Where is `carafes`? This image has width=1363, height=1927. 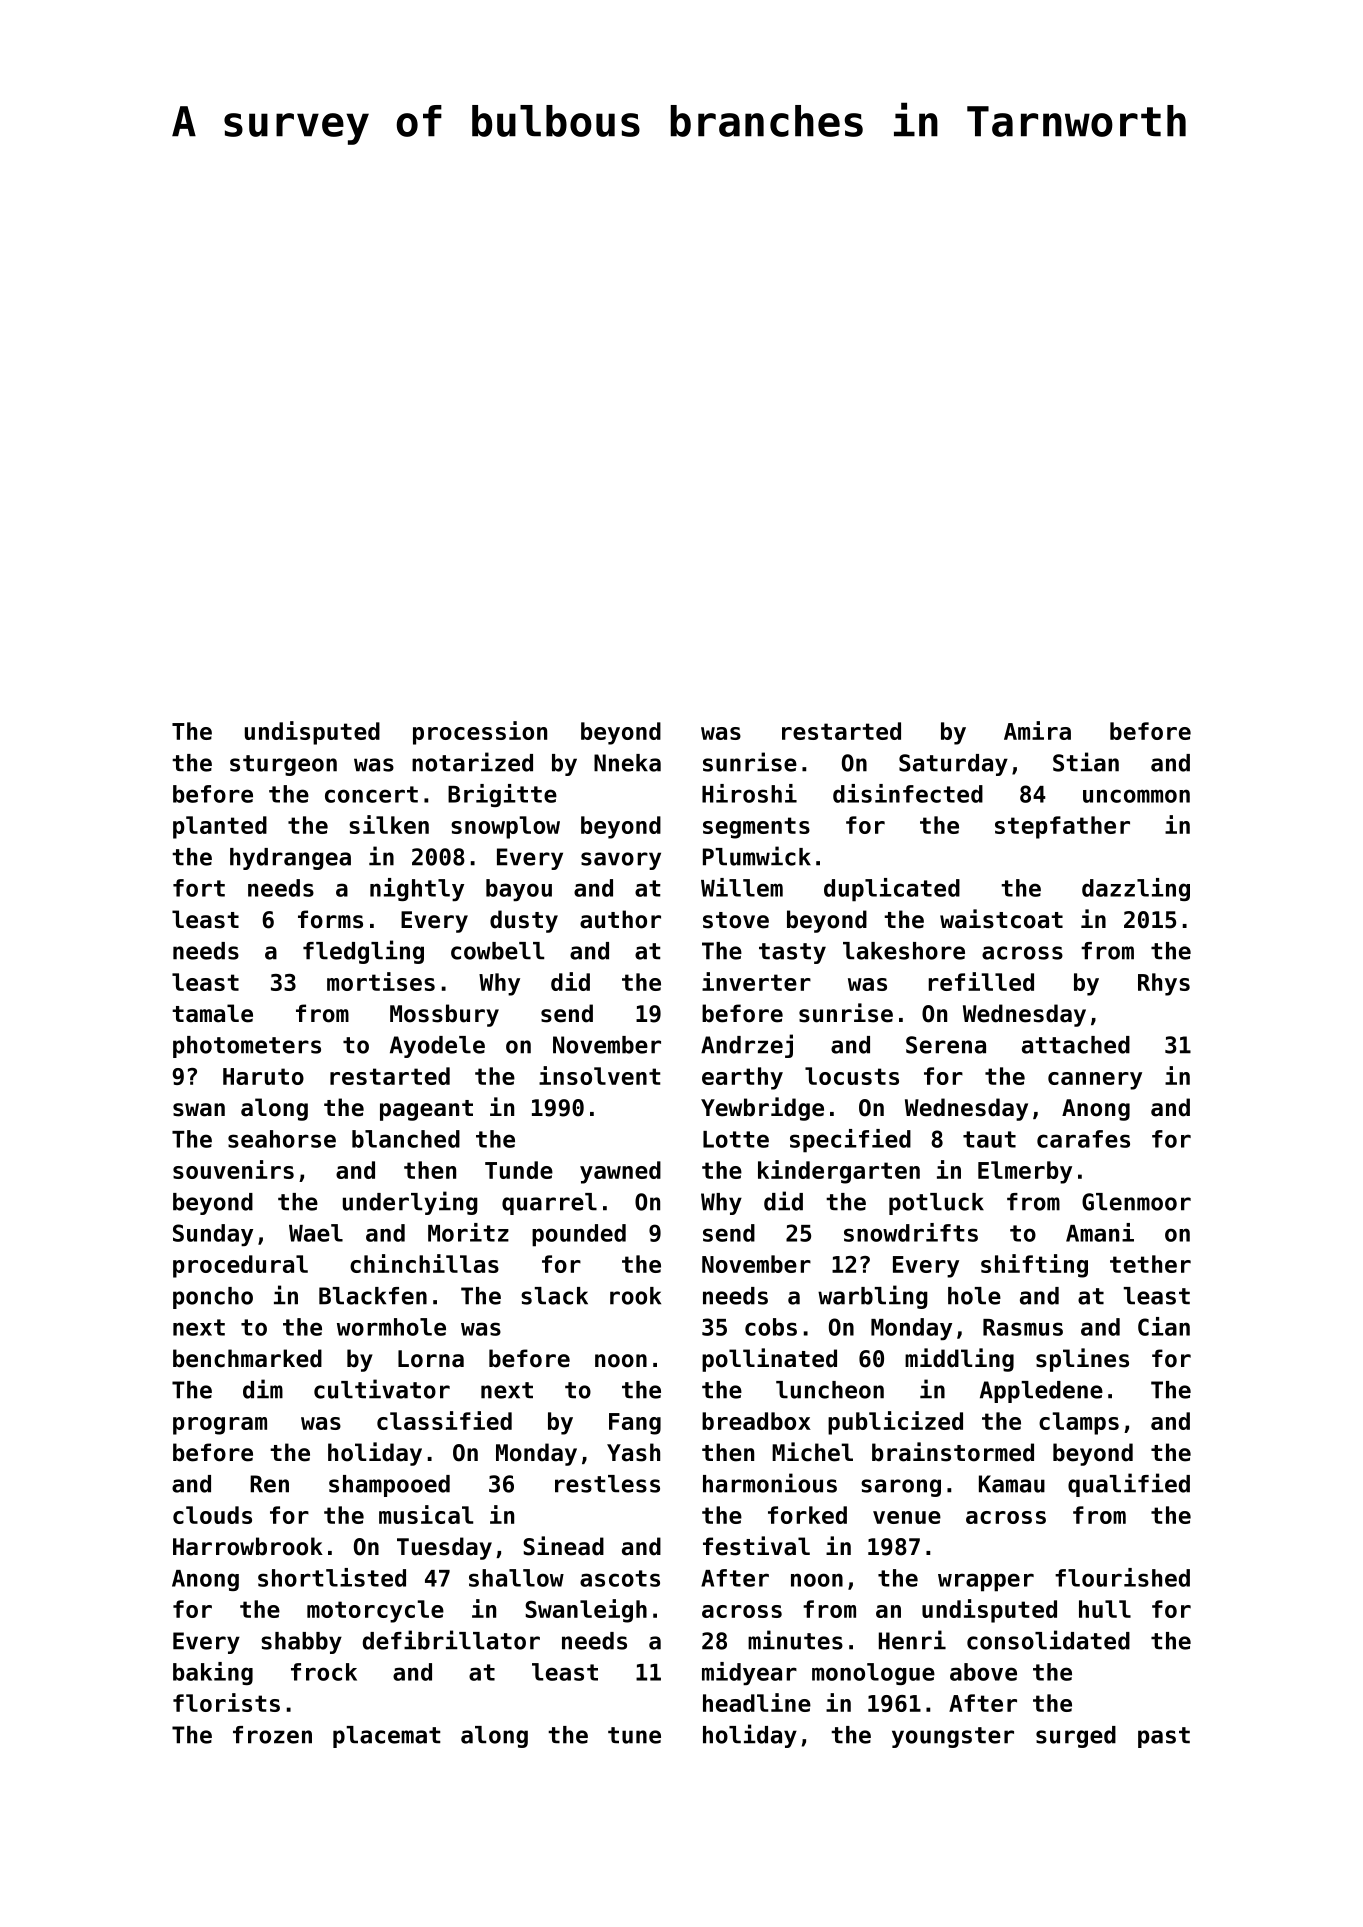
carafes is located at coordinates (1083, 1139).
